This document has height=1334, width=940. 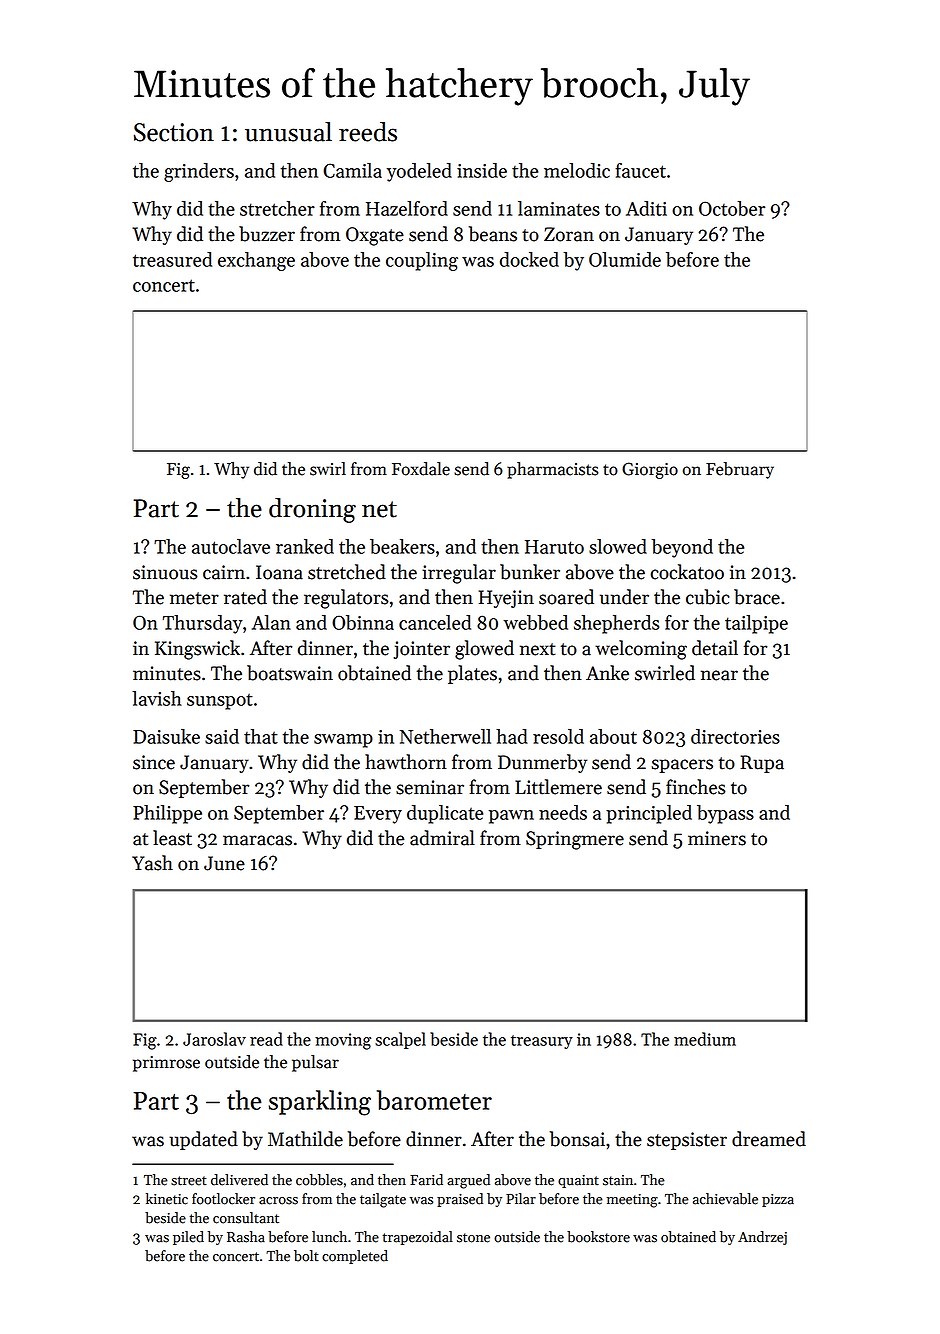 I want to click on pharmacists, so click(x=553, y=470).
